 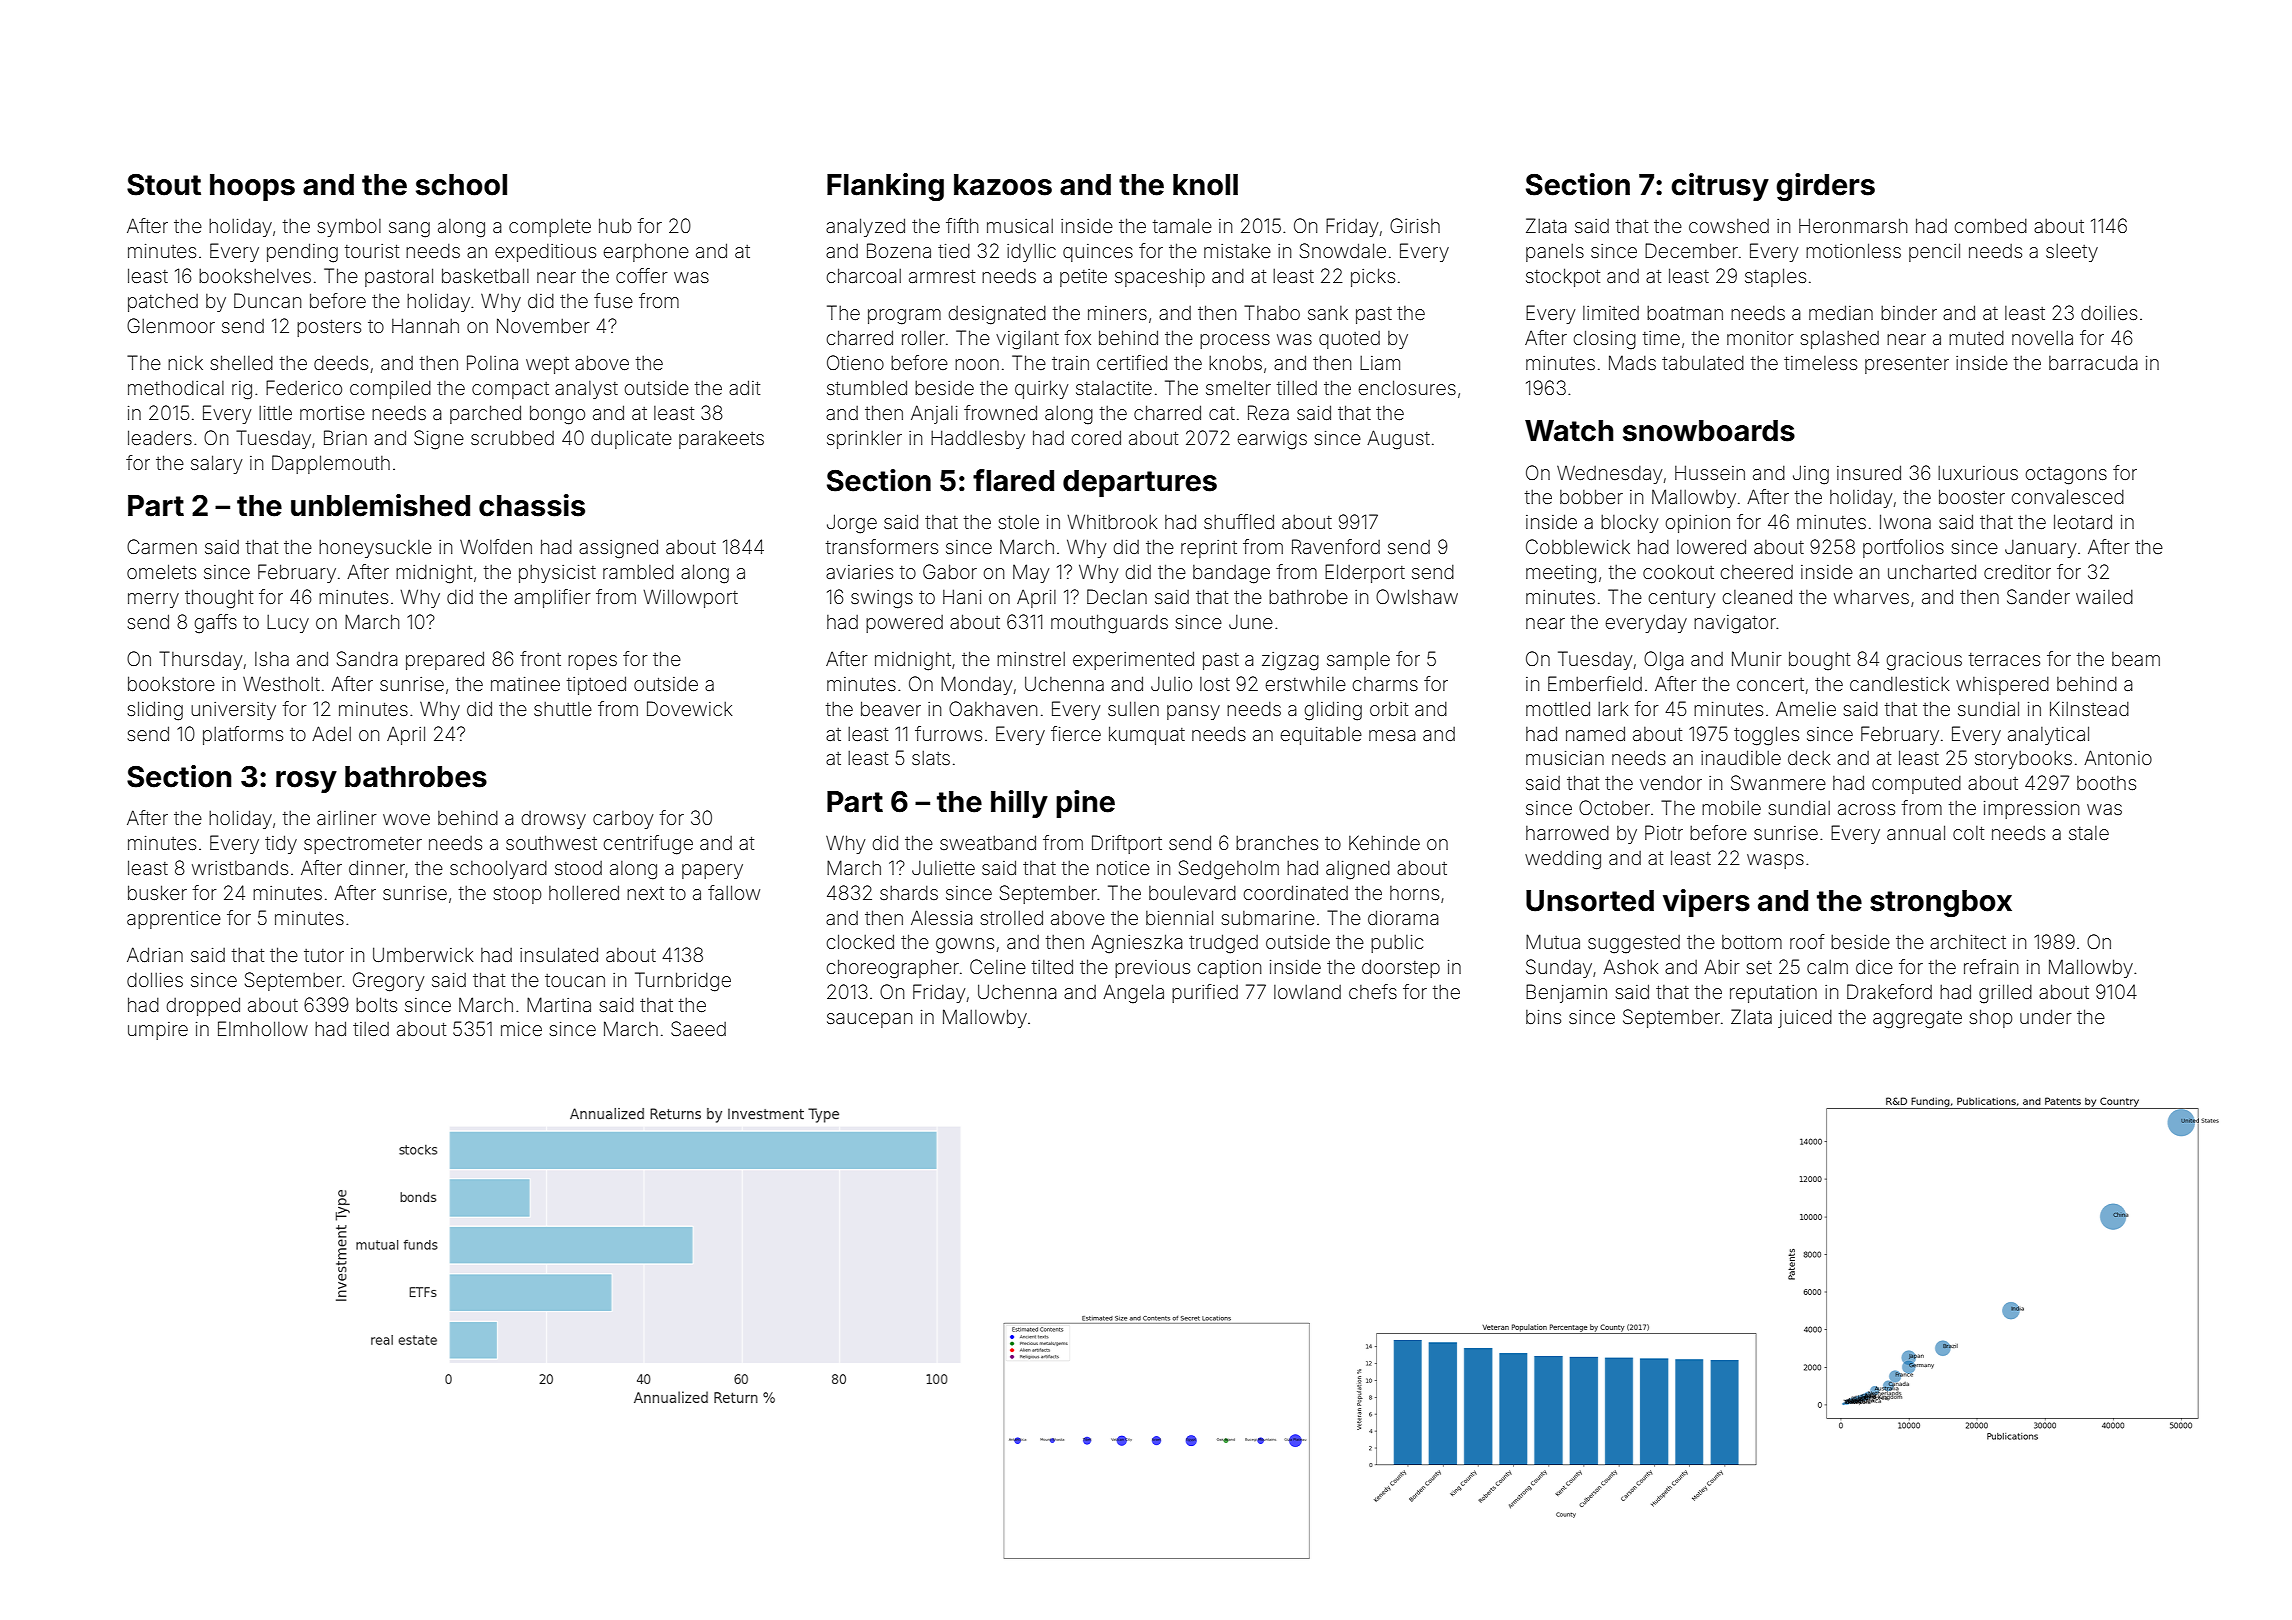 What do you see at coordinates (331, 733) in the document?
I see `Adel` at bounding box center [331, 733].
